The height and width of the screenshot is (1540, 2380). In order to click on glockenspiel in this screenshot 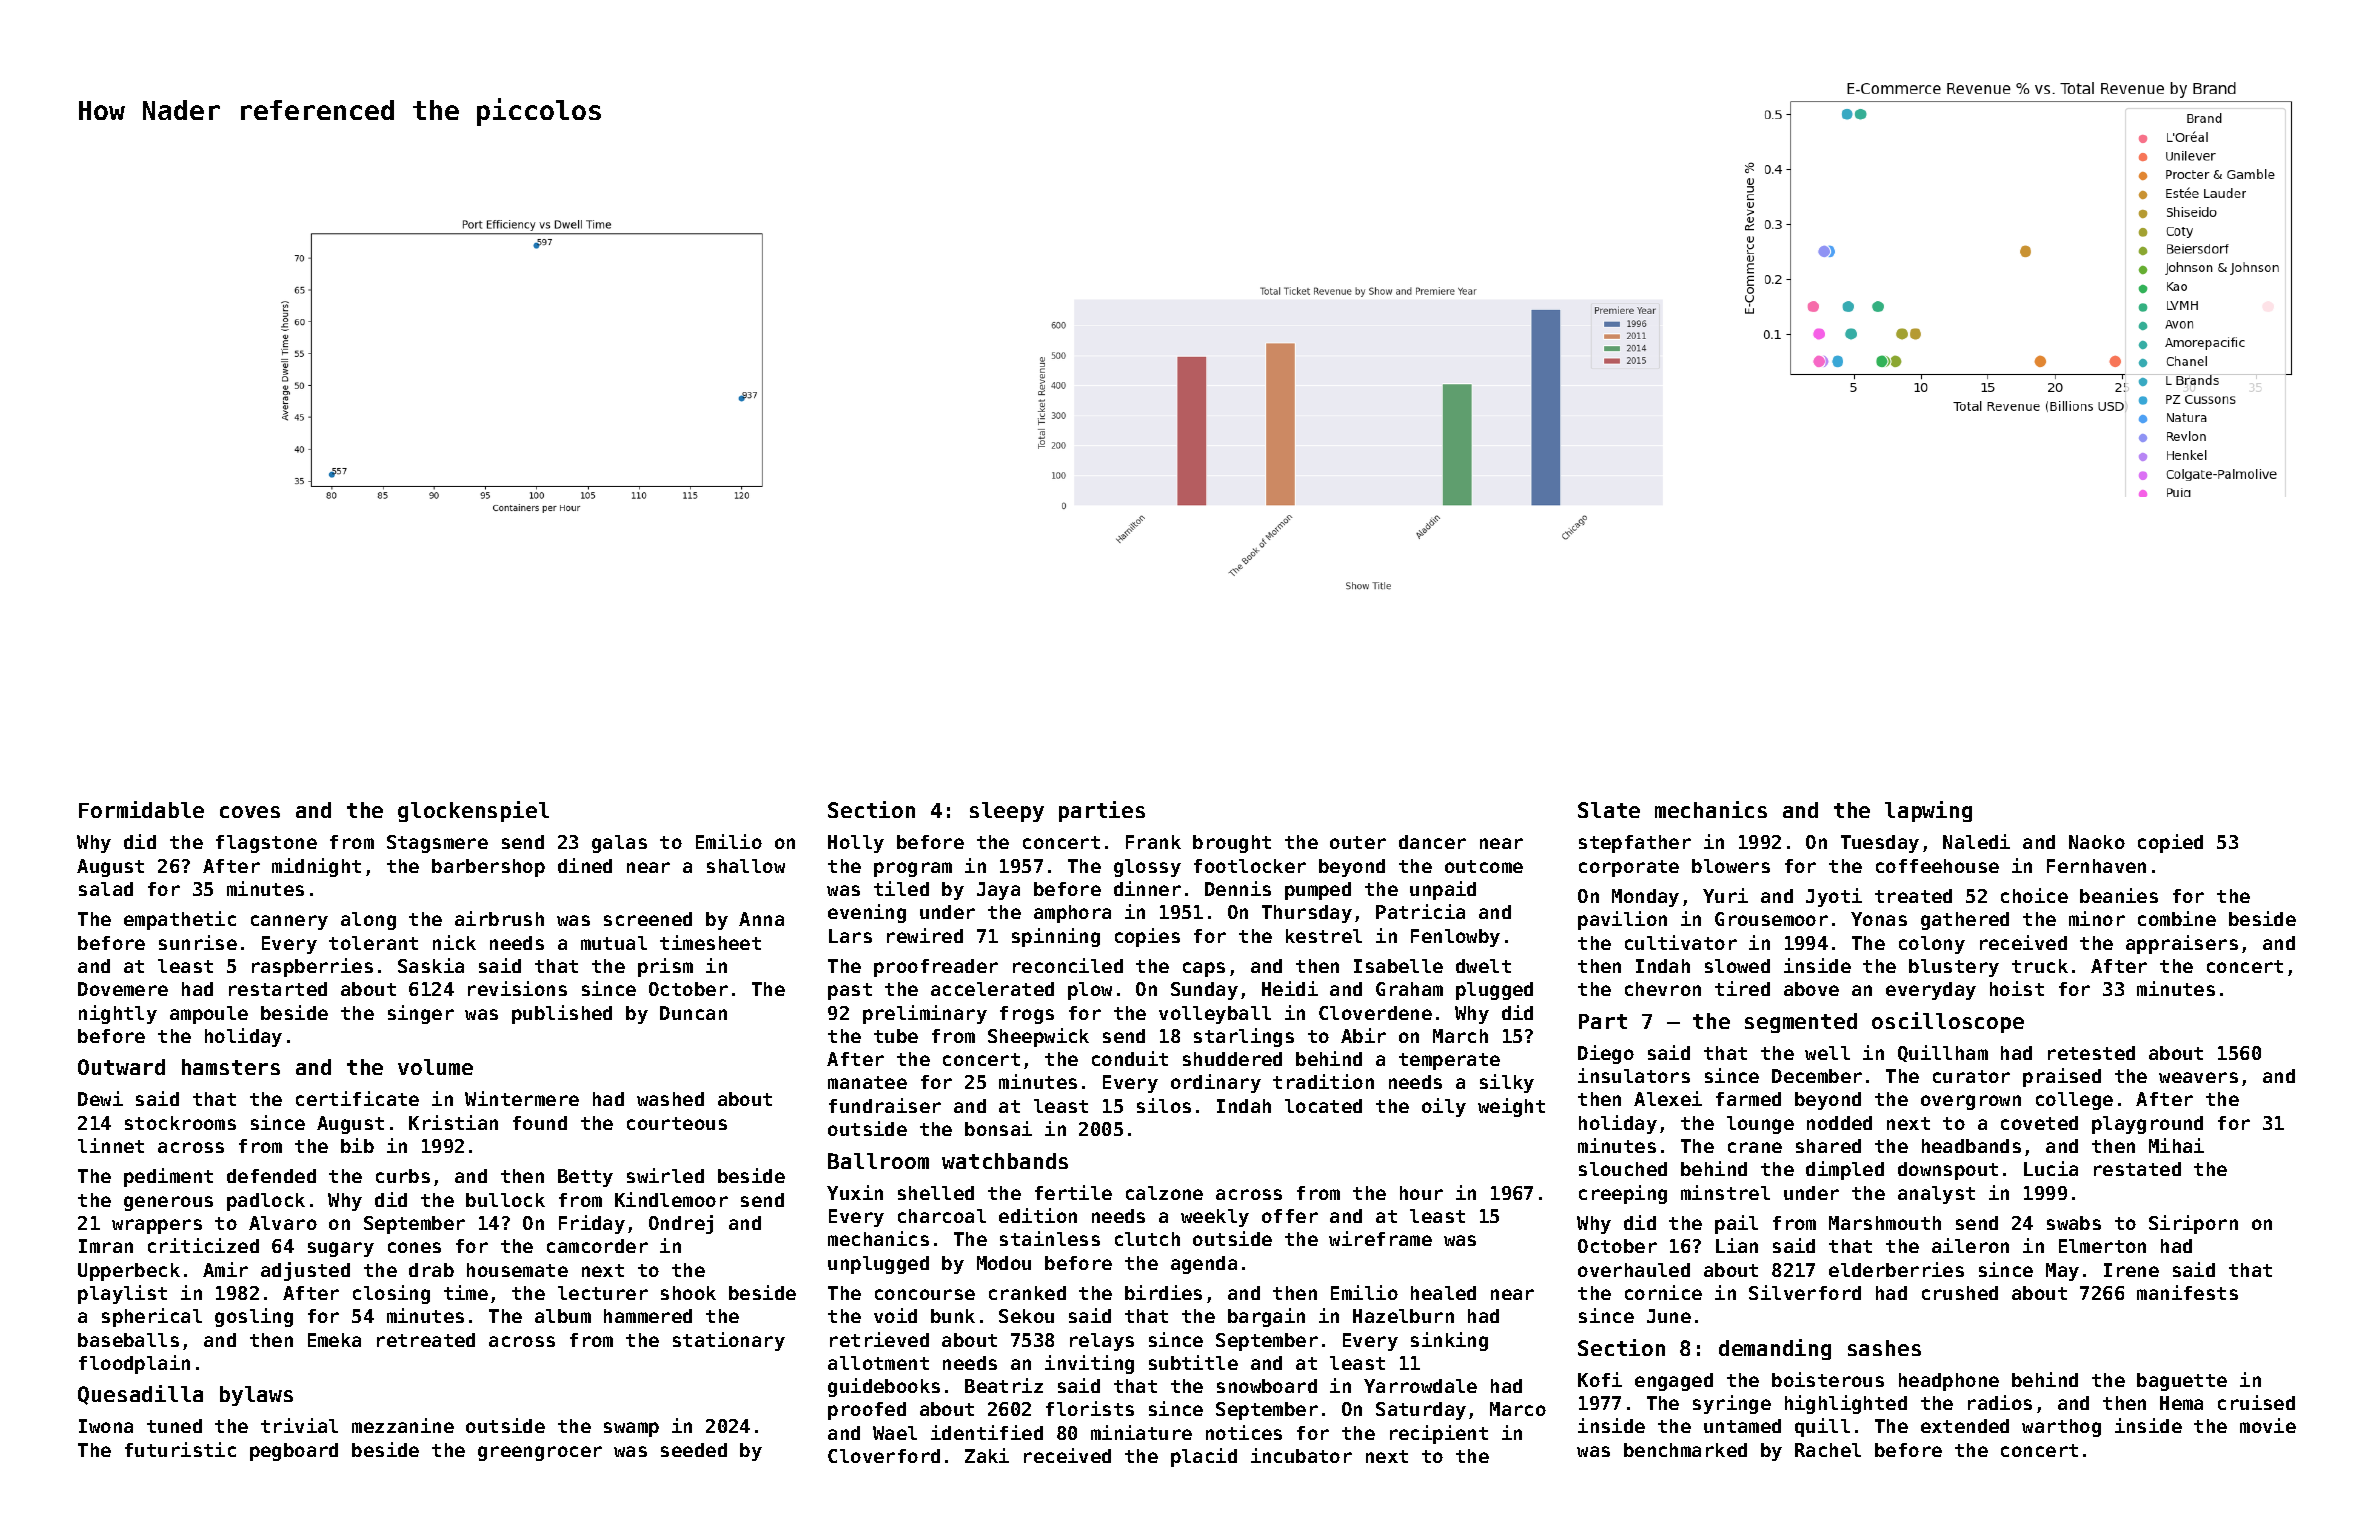, I will do `click(473, 811)`.
